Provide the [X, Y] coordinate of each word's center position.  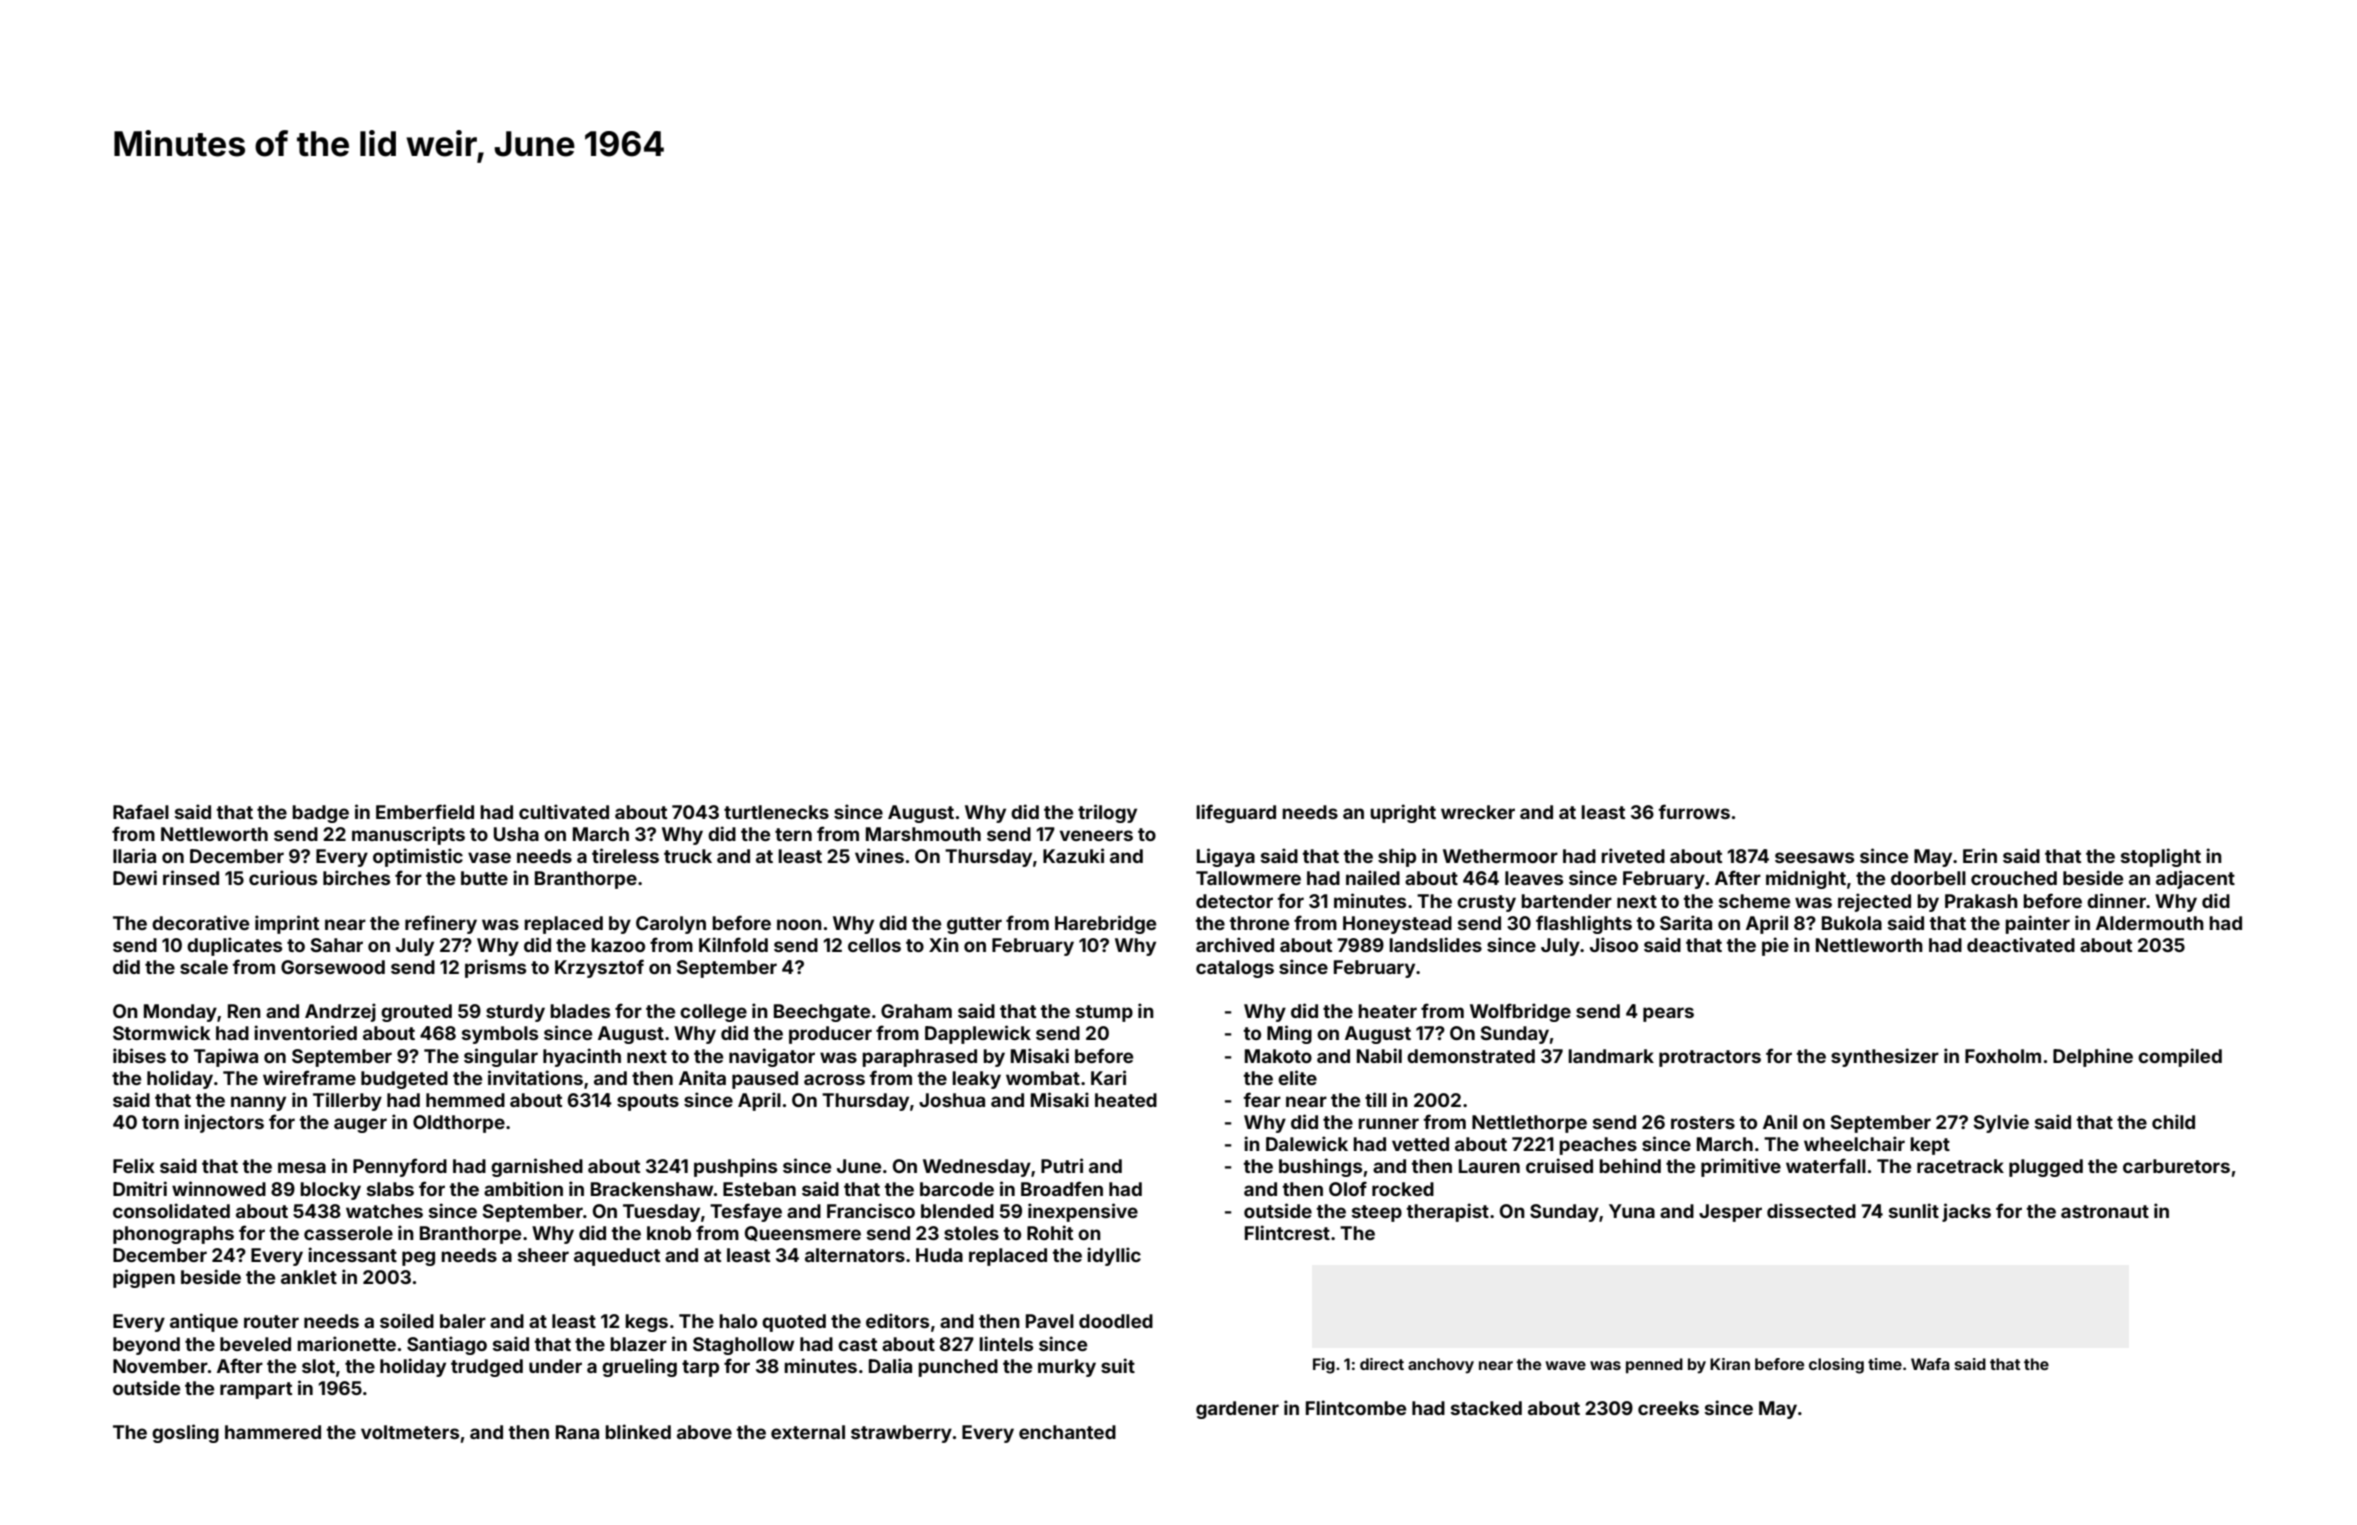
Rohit [1050, 1232]
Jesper [1730, 1213]
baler [463, 1321]
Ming [1289, 1034]
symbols [500, 1035]
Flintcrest [1287, 1232]
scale [204, 967]
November [160, 1366]
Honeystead [1397, 925]
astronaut [2105, 1211]
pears [1668, 1014]
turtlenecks [776, 812]
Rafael [141, 811]
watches [384, 1211]
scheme [1754, 901]
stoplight [2161, 857]
